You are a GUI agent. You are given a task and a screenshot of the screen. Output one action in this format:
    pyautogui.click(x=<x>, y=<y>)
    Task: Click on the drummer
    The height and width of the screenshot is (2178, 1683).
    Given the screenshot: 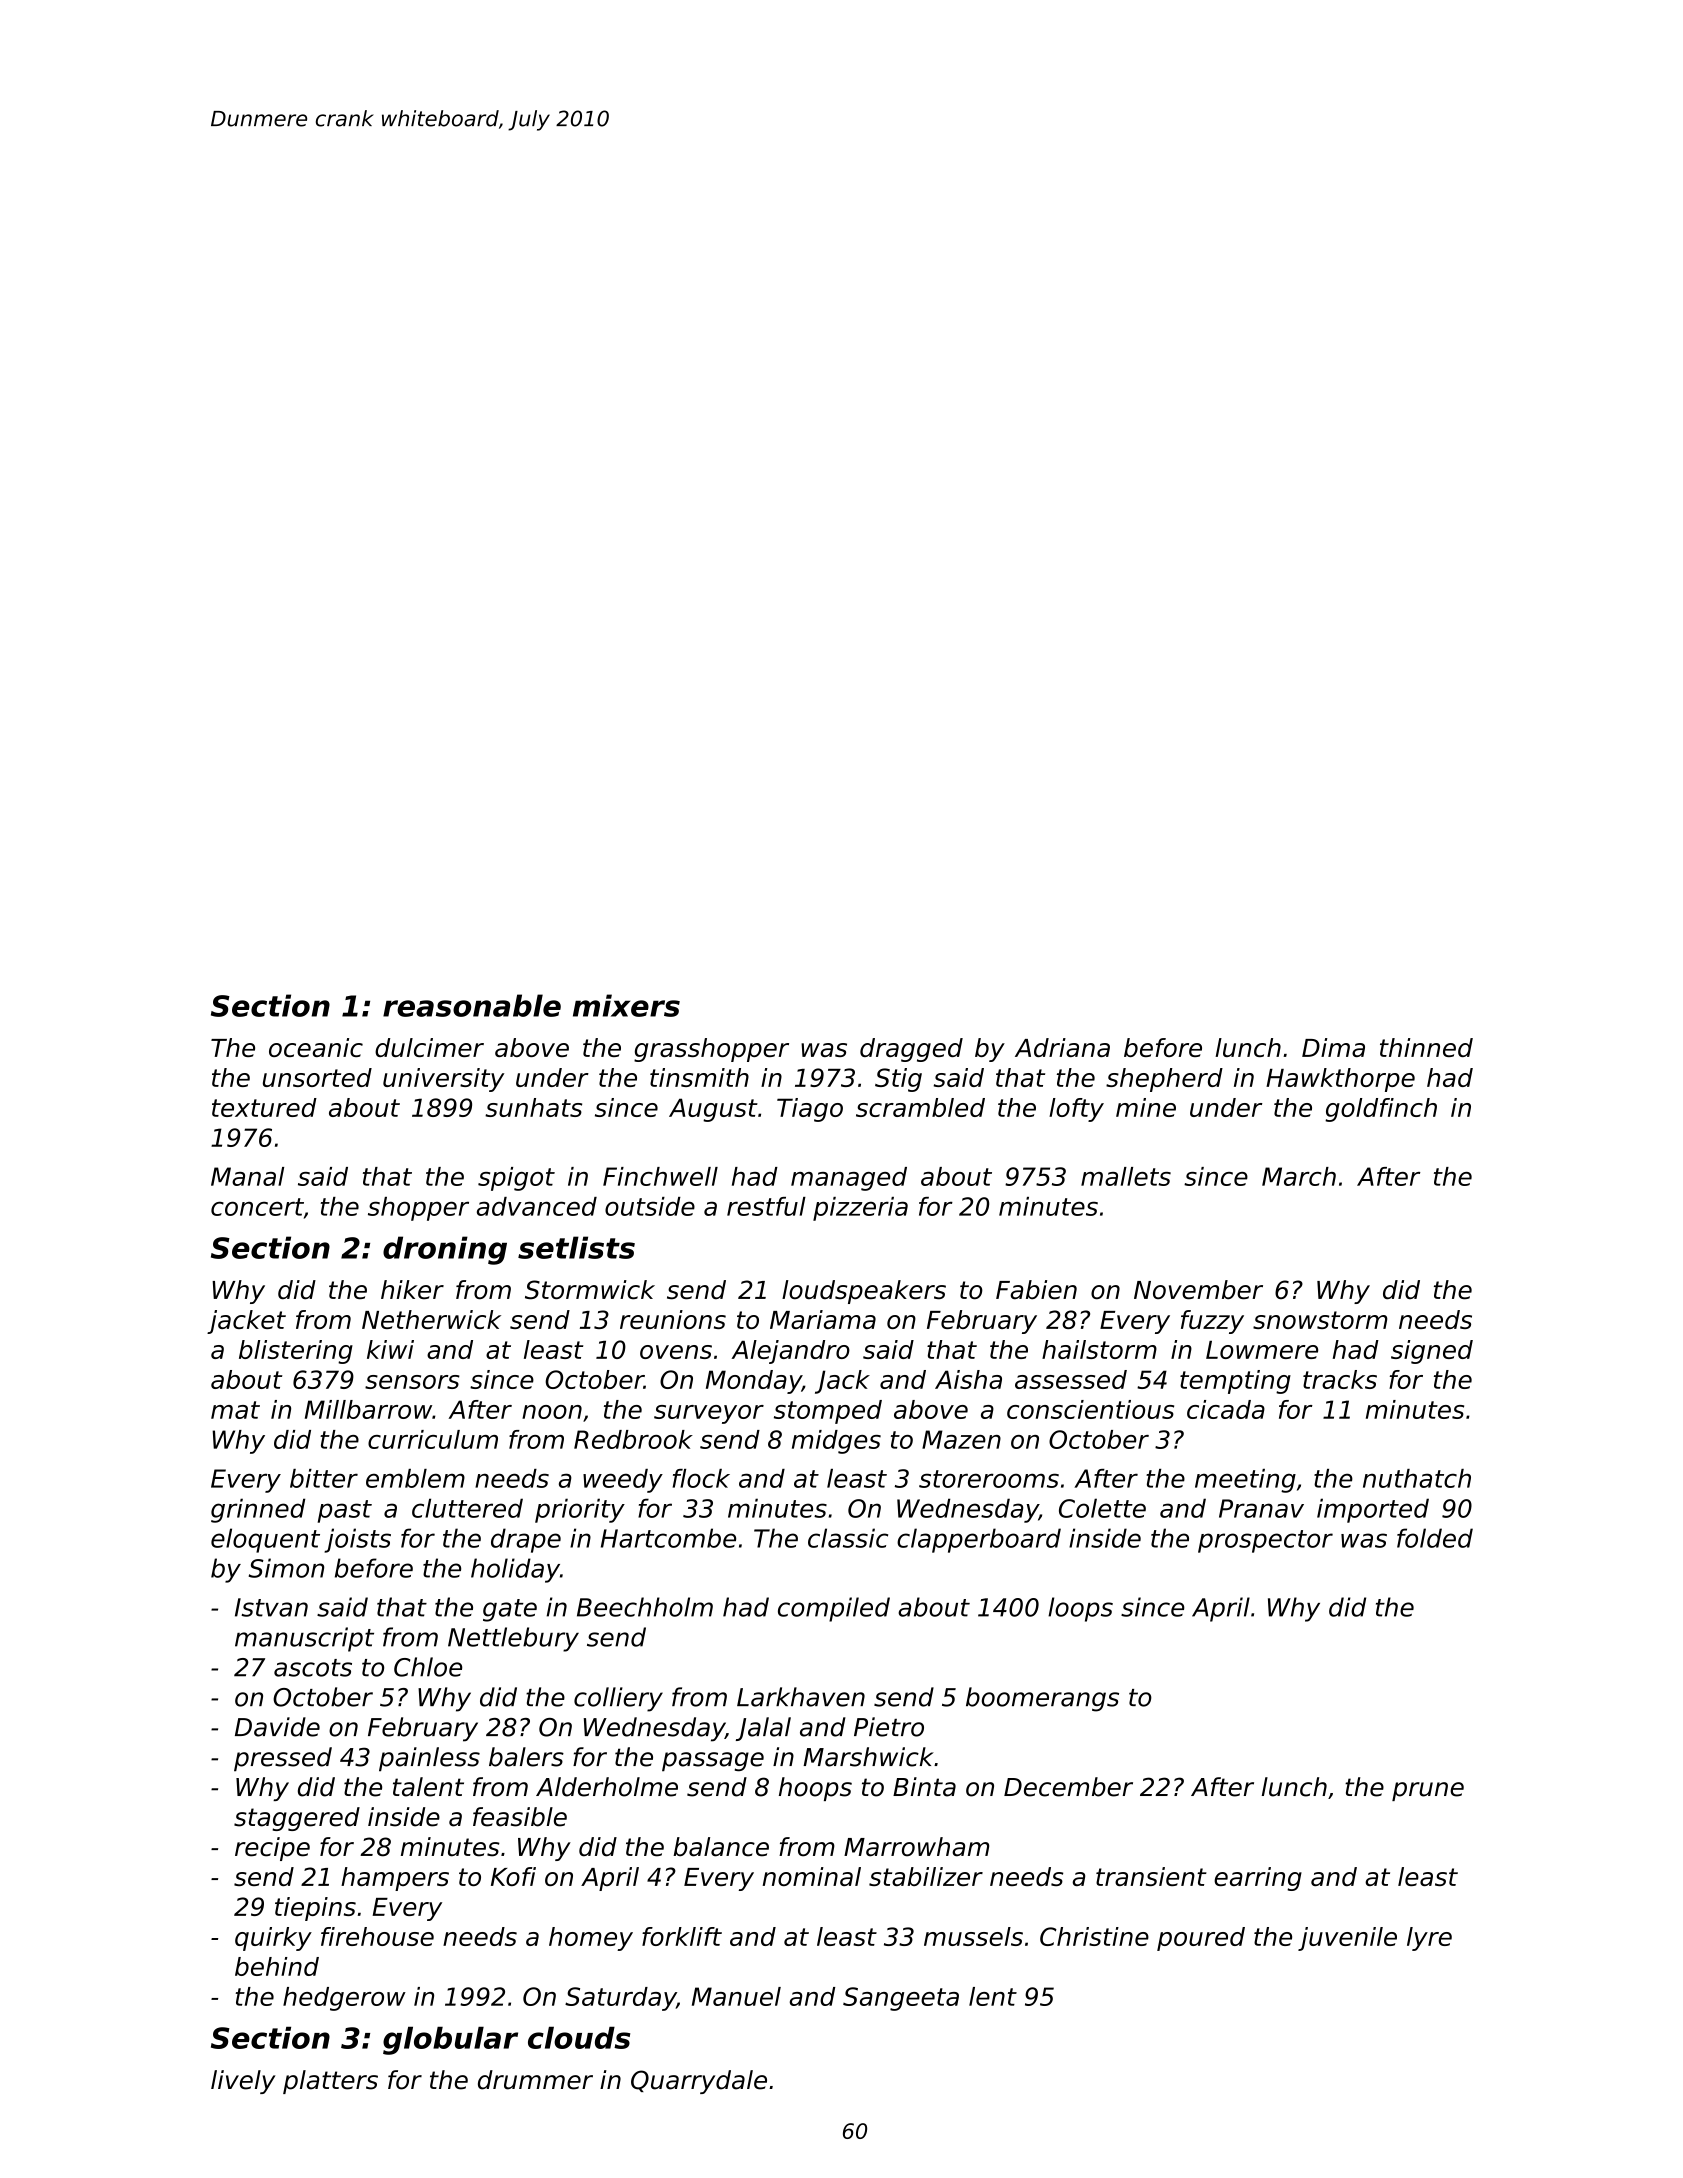 What is the action you would take?
    pyautogui.click(x=535, y=2080)
